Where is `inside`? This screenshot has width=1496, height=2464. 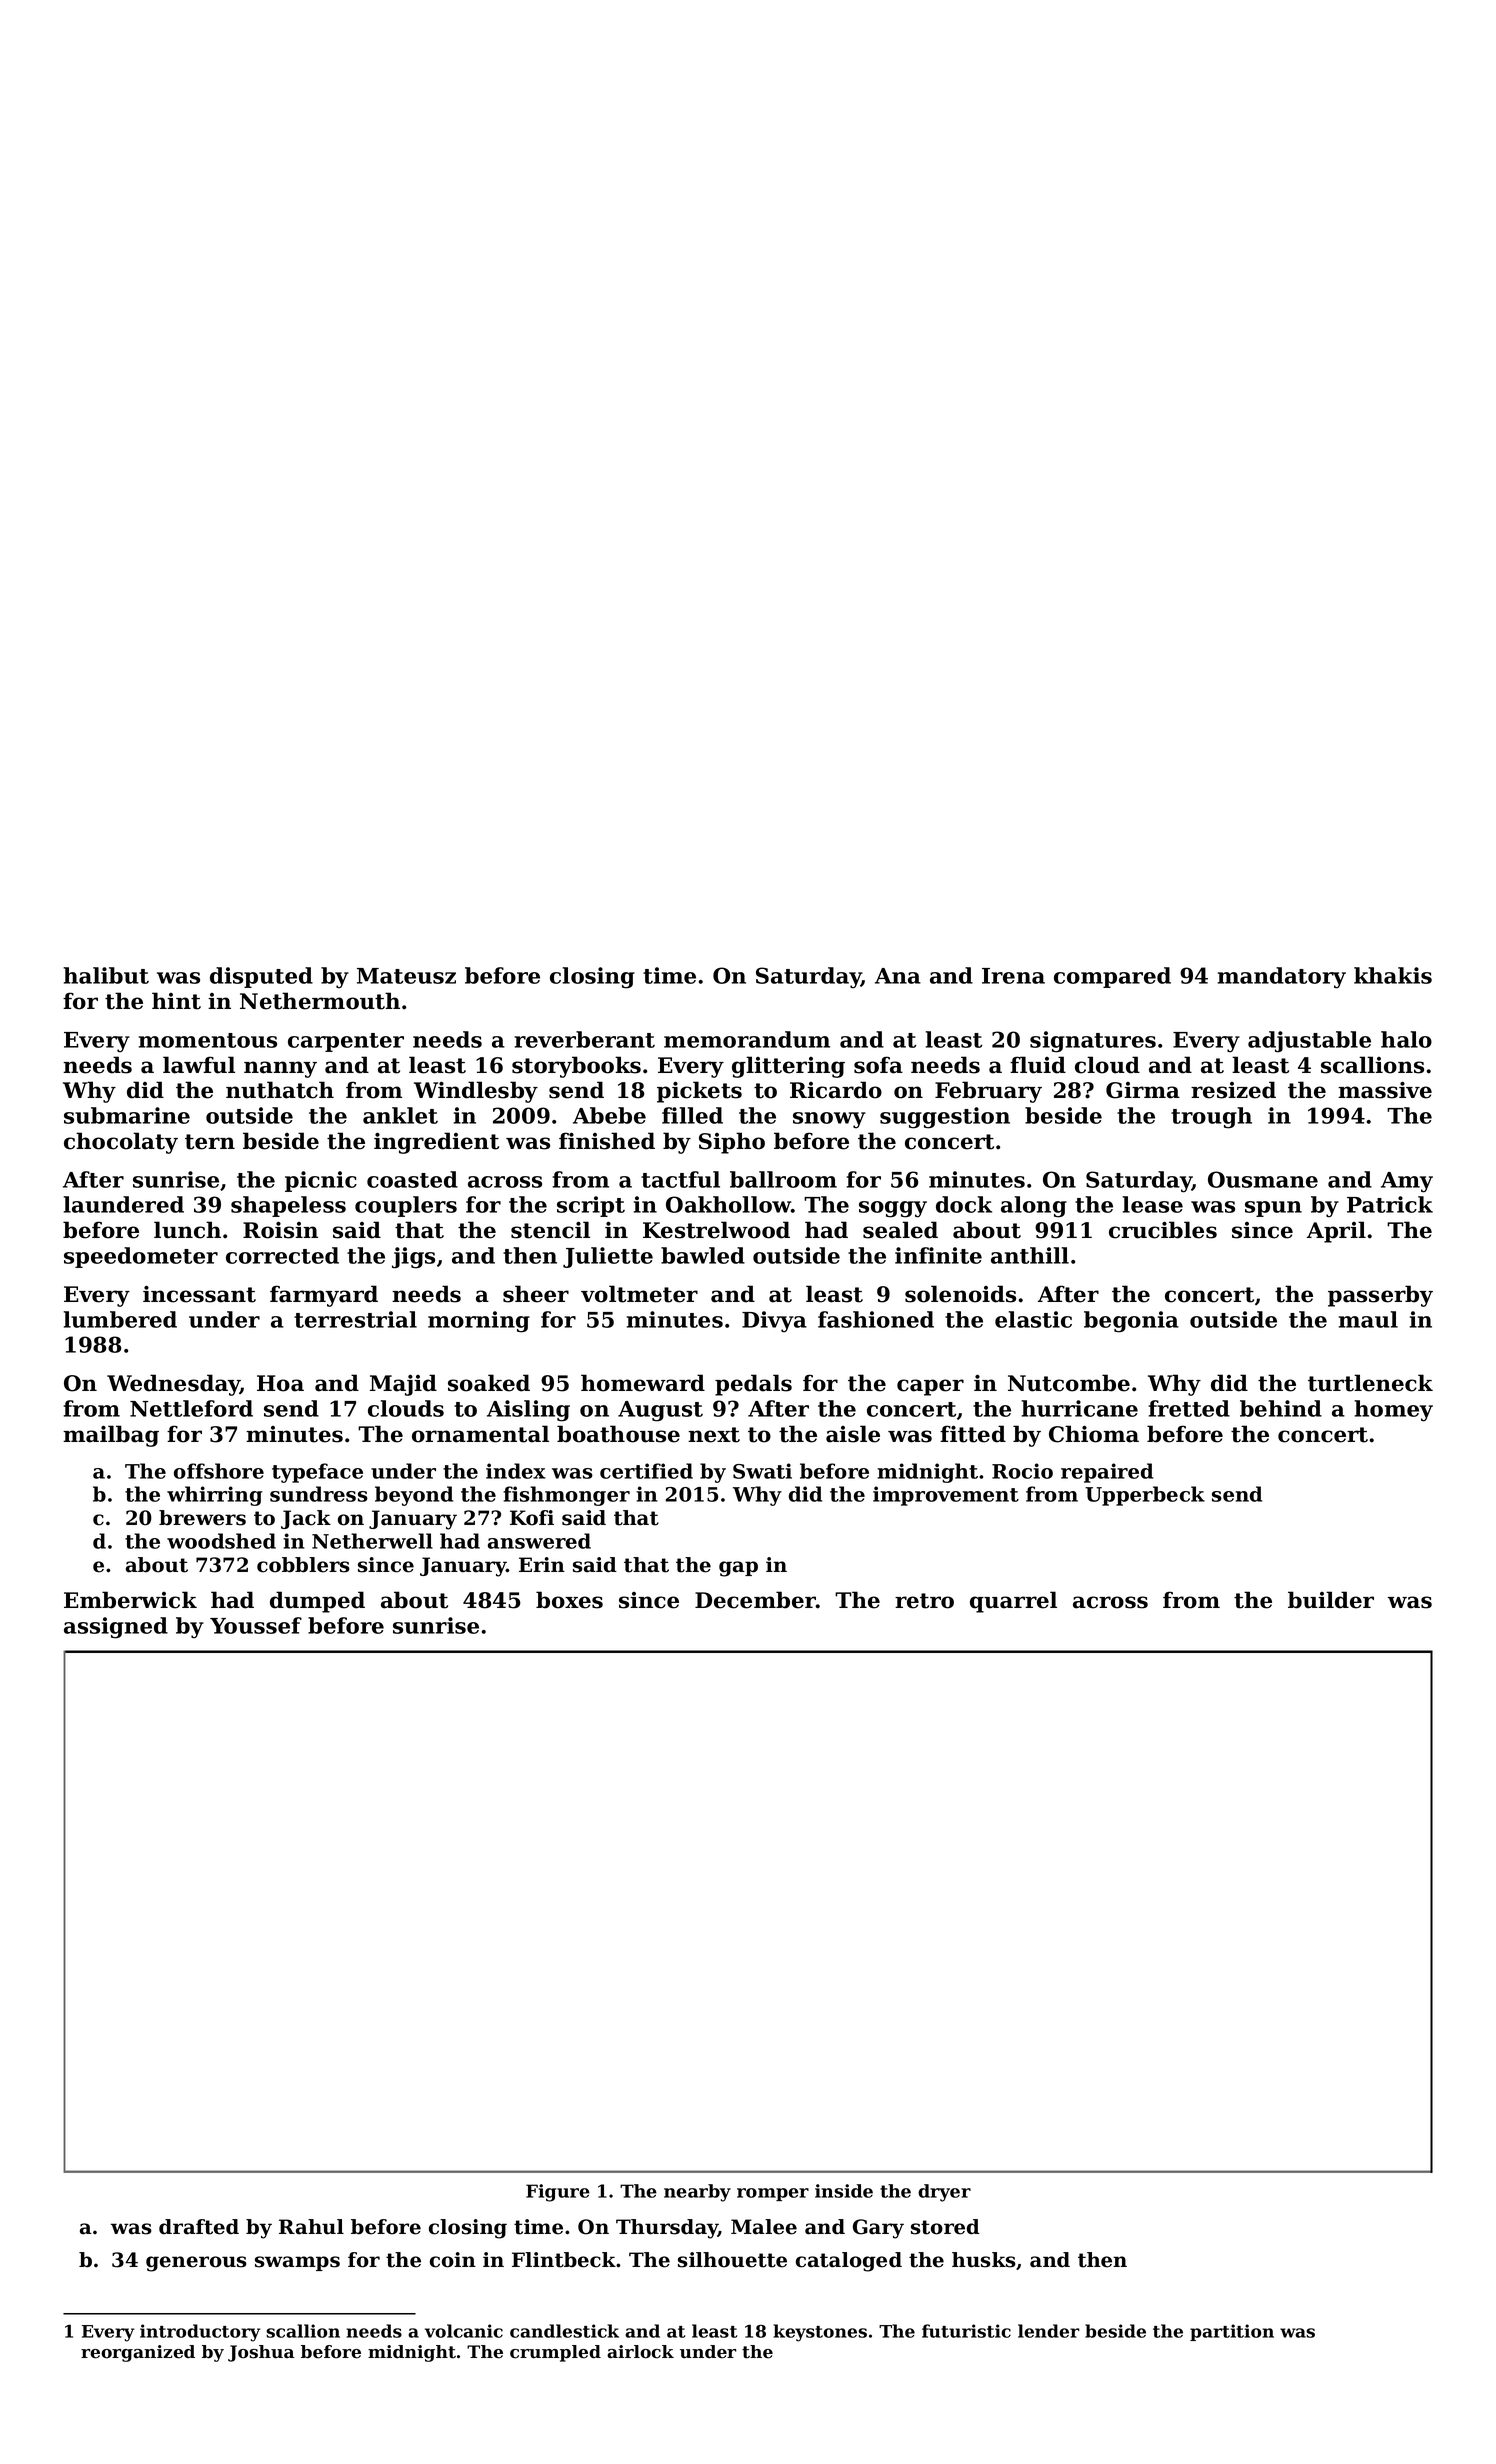 inside is located at coordinates (844, 2191).
